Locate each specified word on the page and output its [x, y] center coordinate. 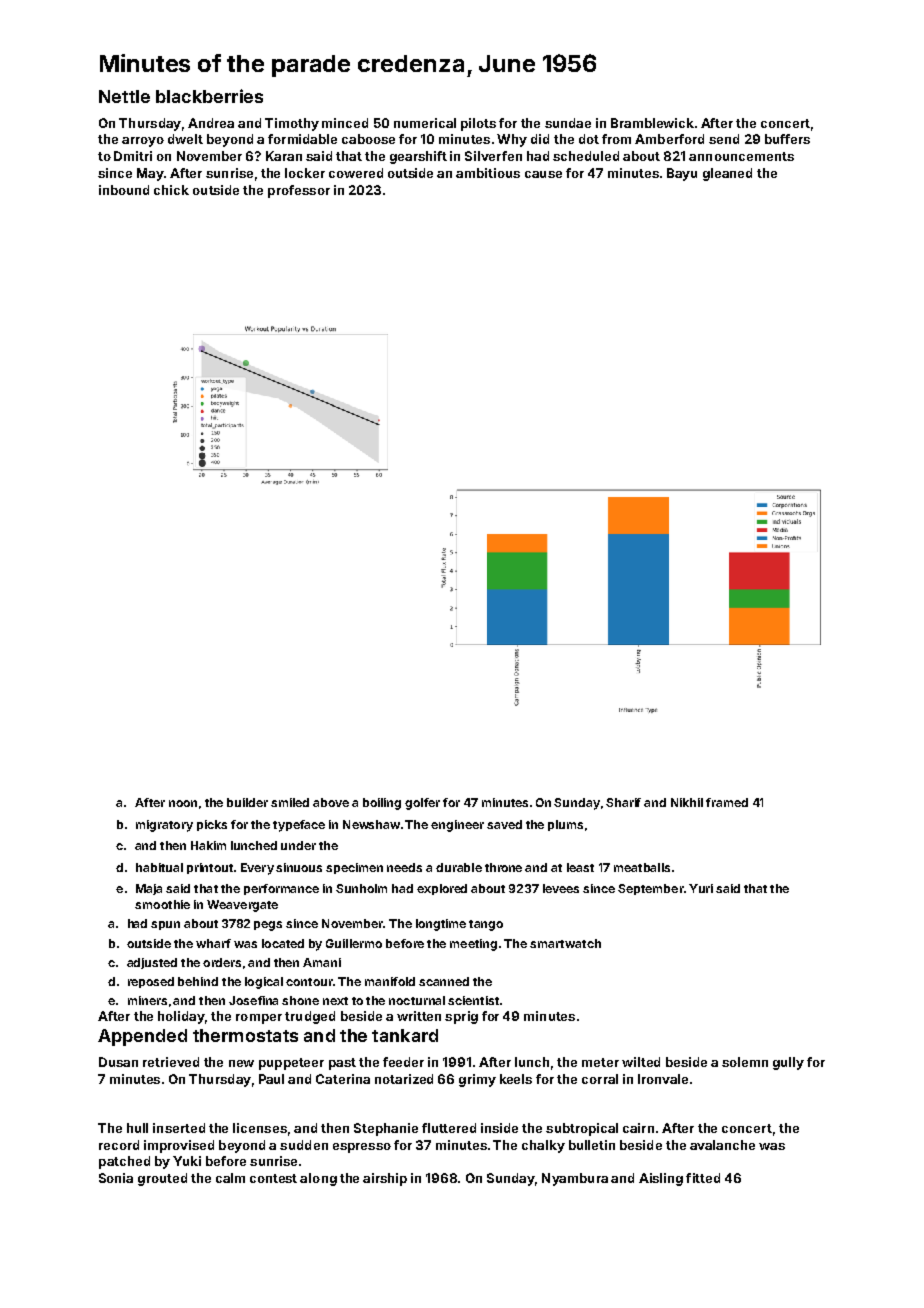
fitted [703, 1178]
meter [600, 1062]
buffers [787, 139]
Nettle [124, 96]
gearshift [418, 157]
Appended [142, 1037]
